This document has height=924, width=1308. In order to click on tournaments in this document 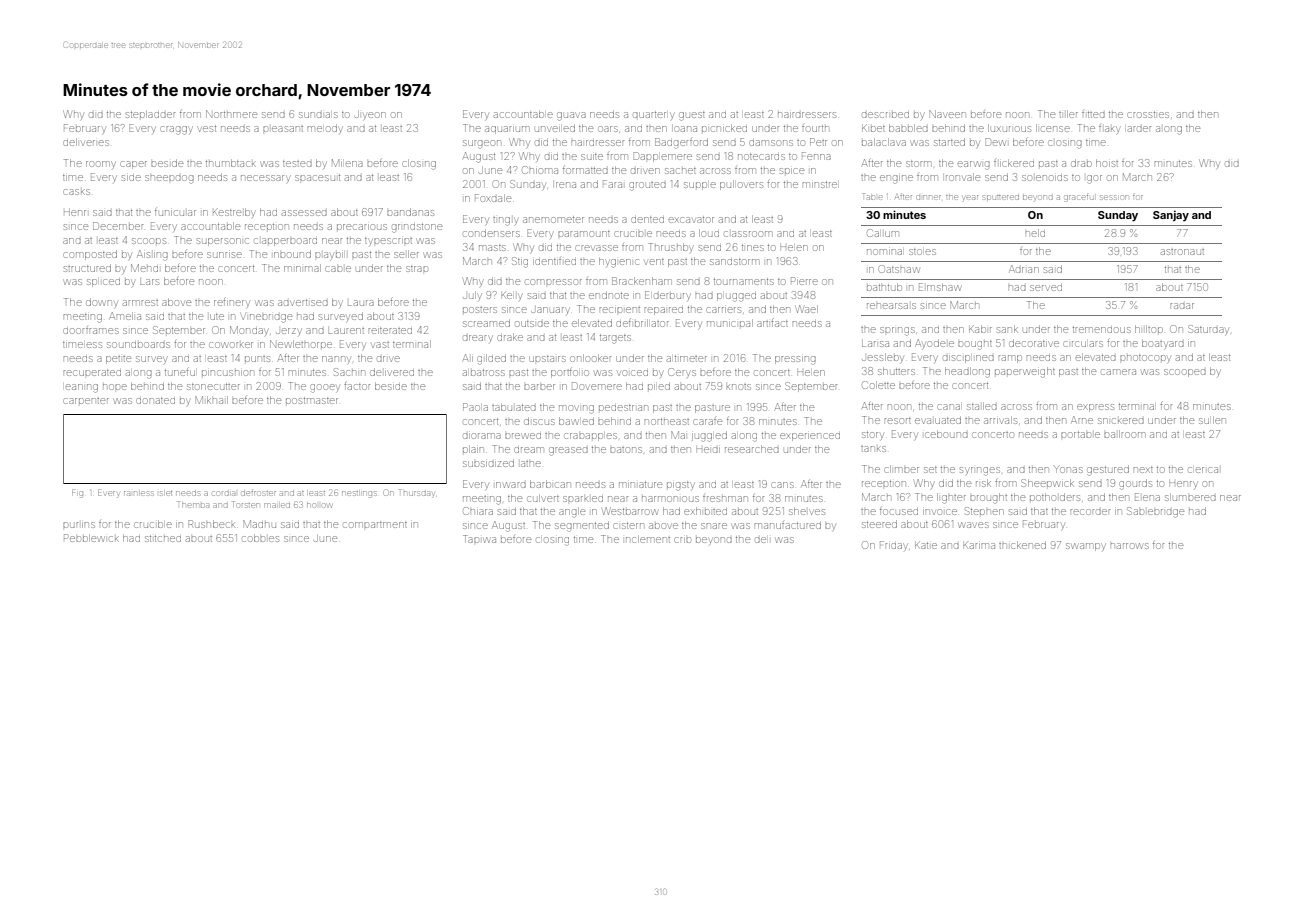, I will do `click(744, 282)`.
